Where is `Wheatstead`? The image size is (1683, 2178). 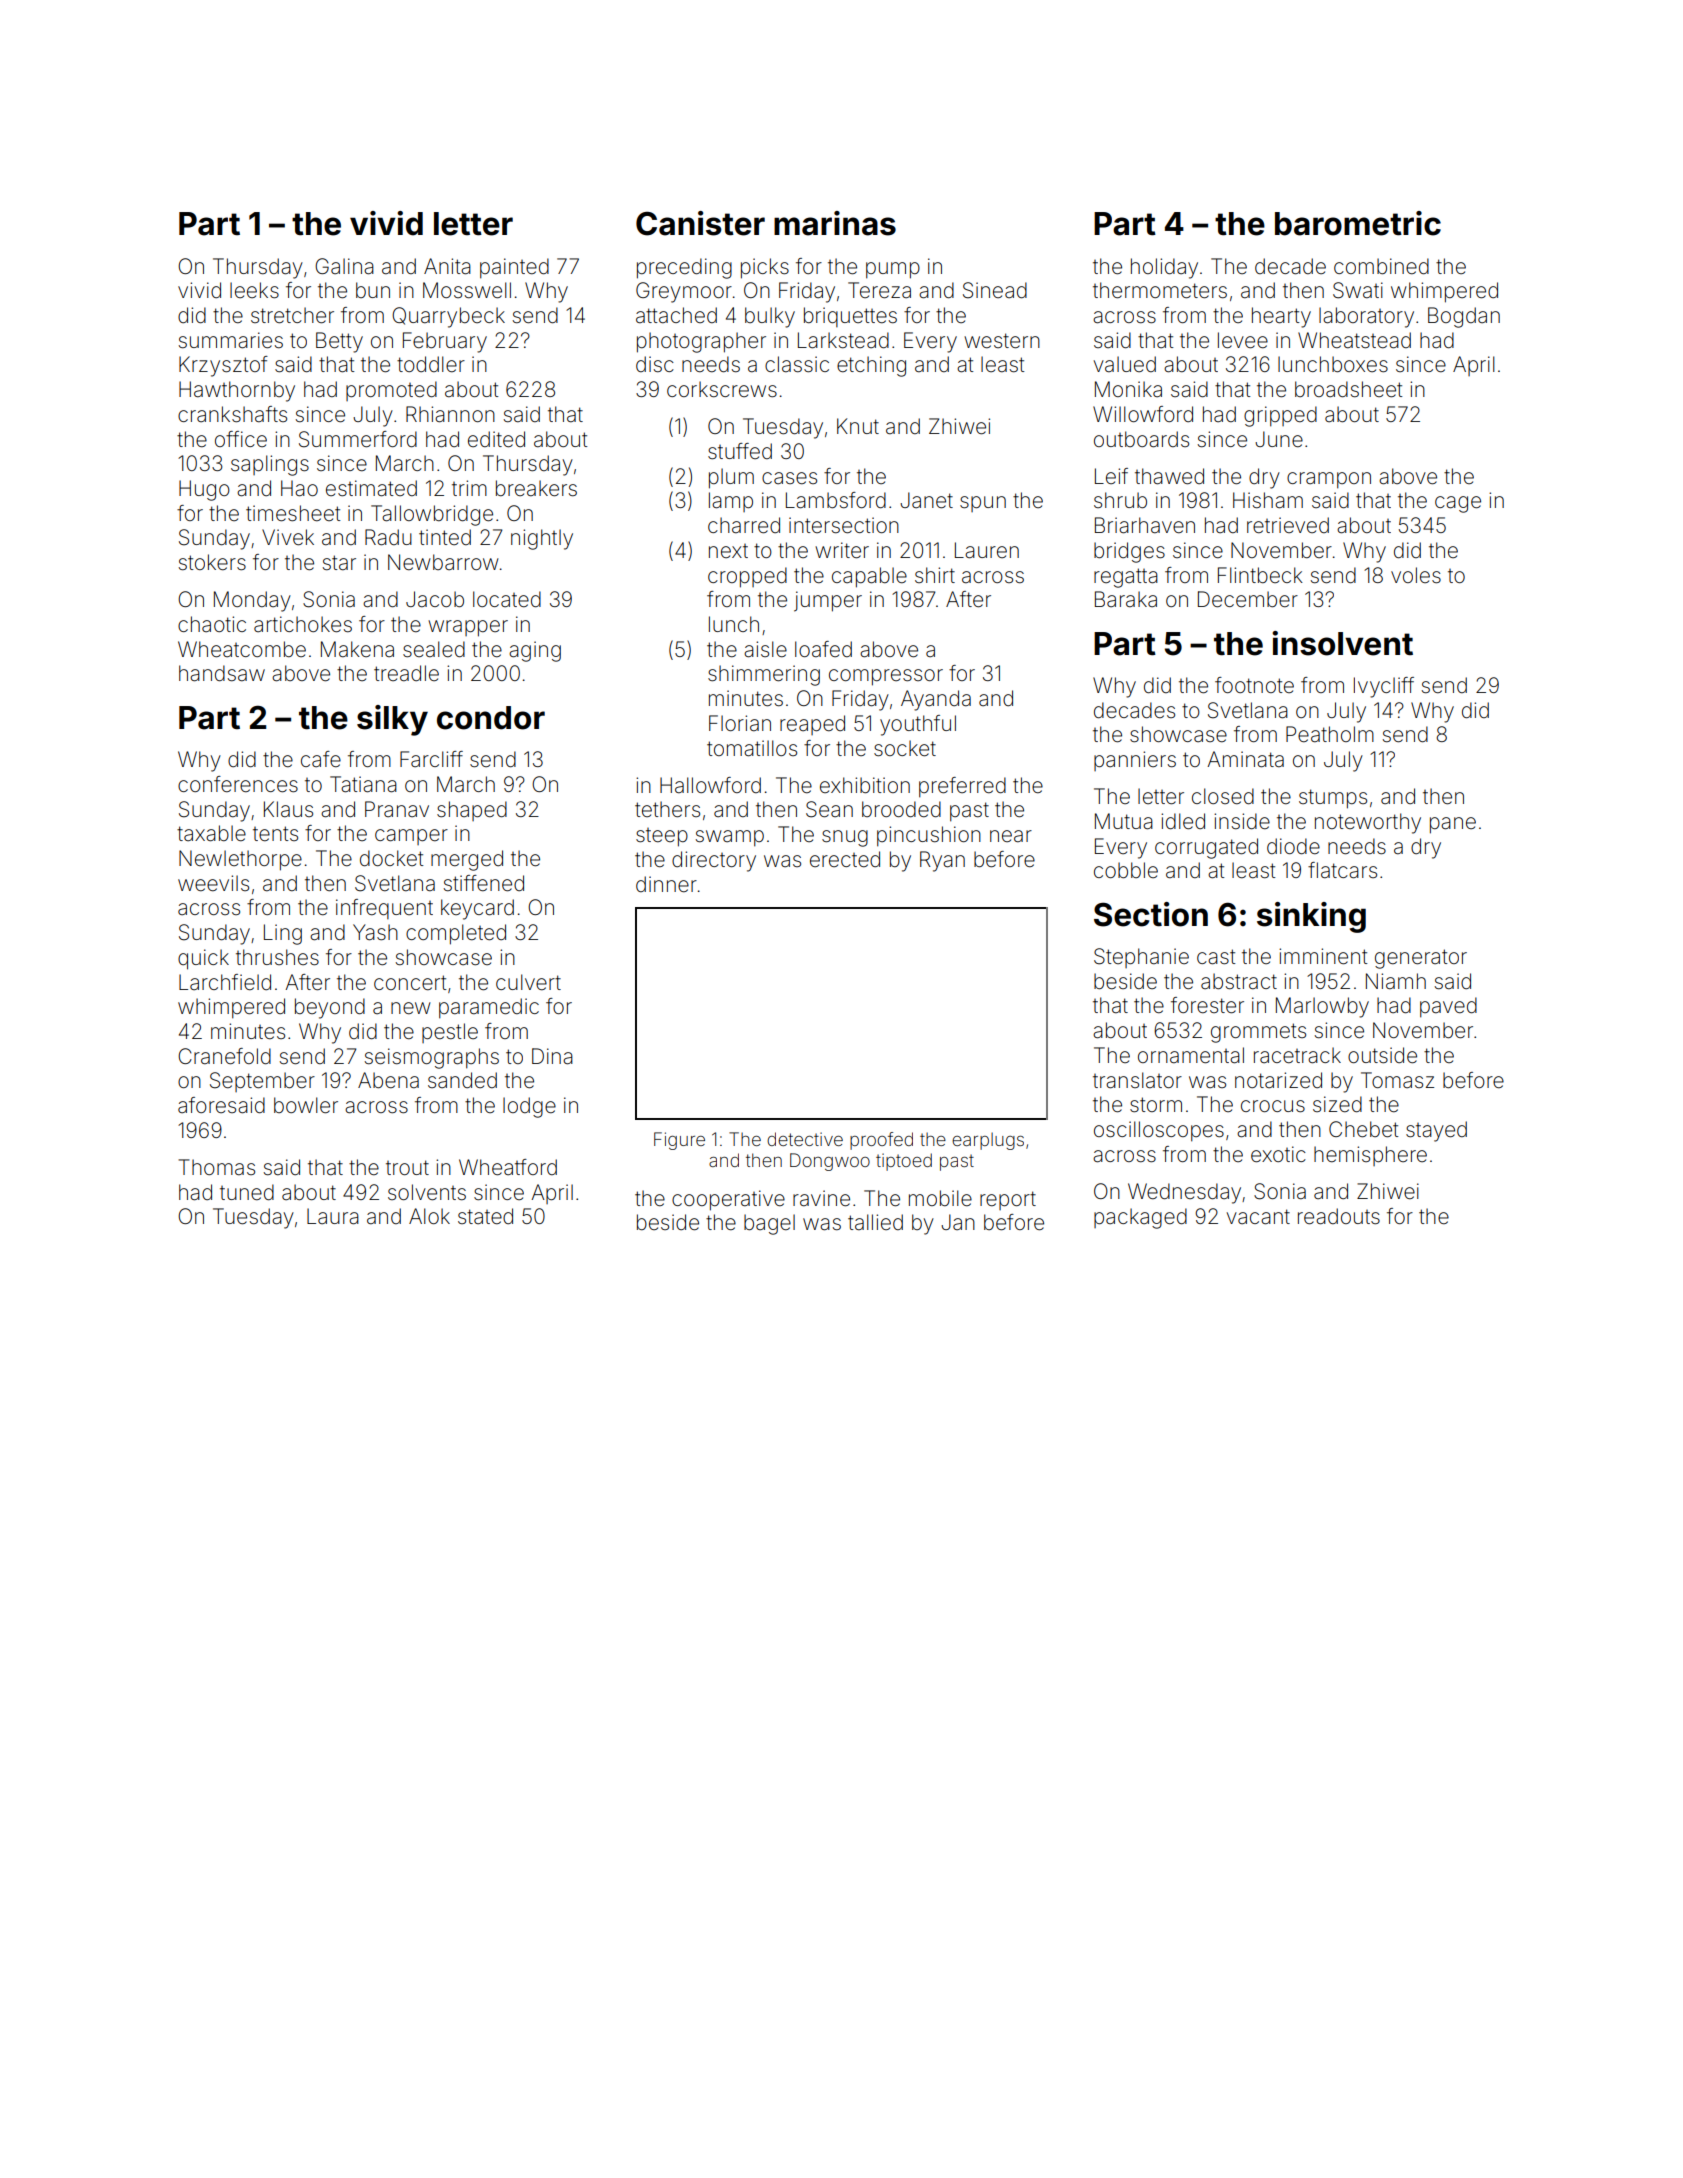 Wheatstead is located at coordinates (1354, 340).
